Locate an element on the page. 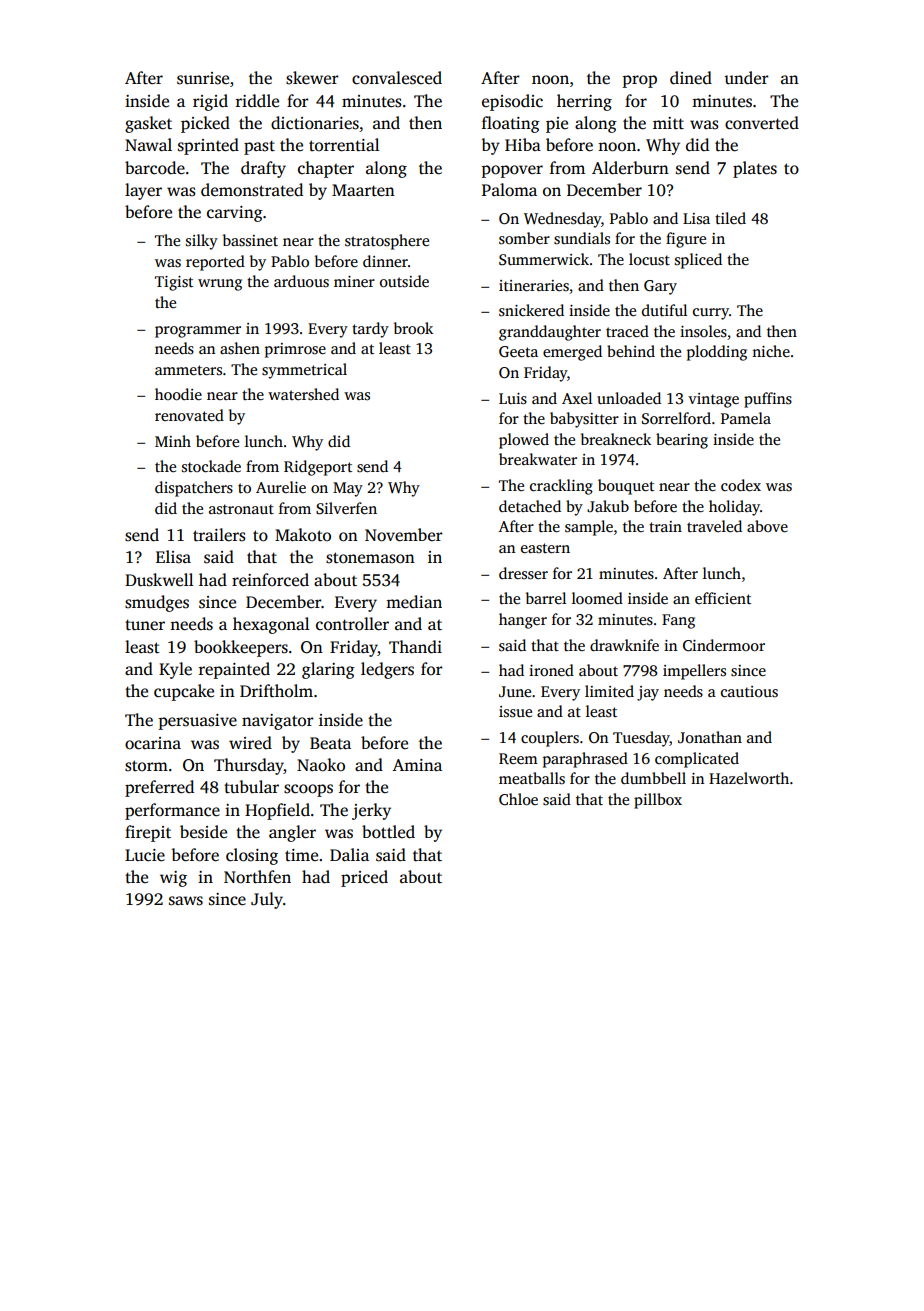  symmetrical is located at coordinates (304, 371).
